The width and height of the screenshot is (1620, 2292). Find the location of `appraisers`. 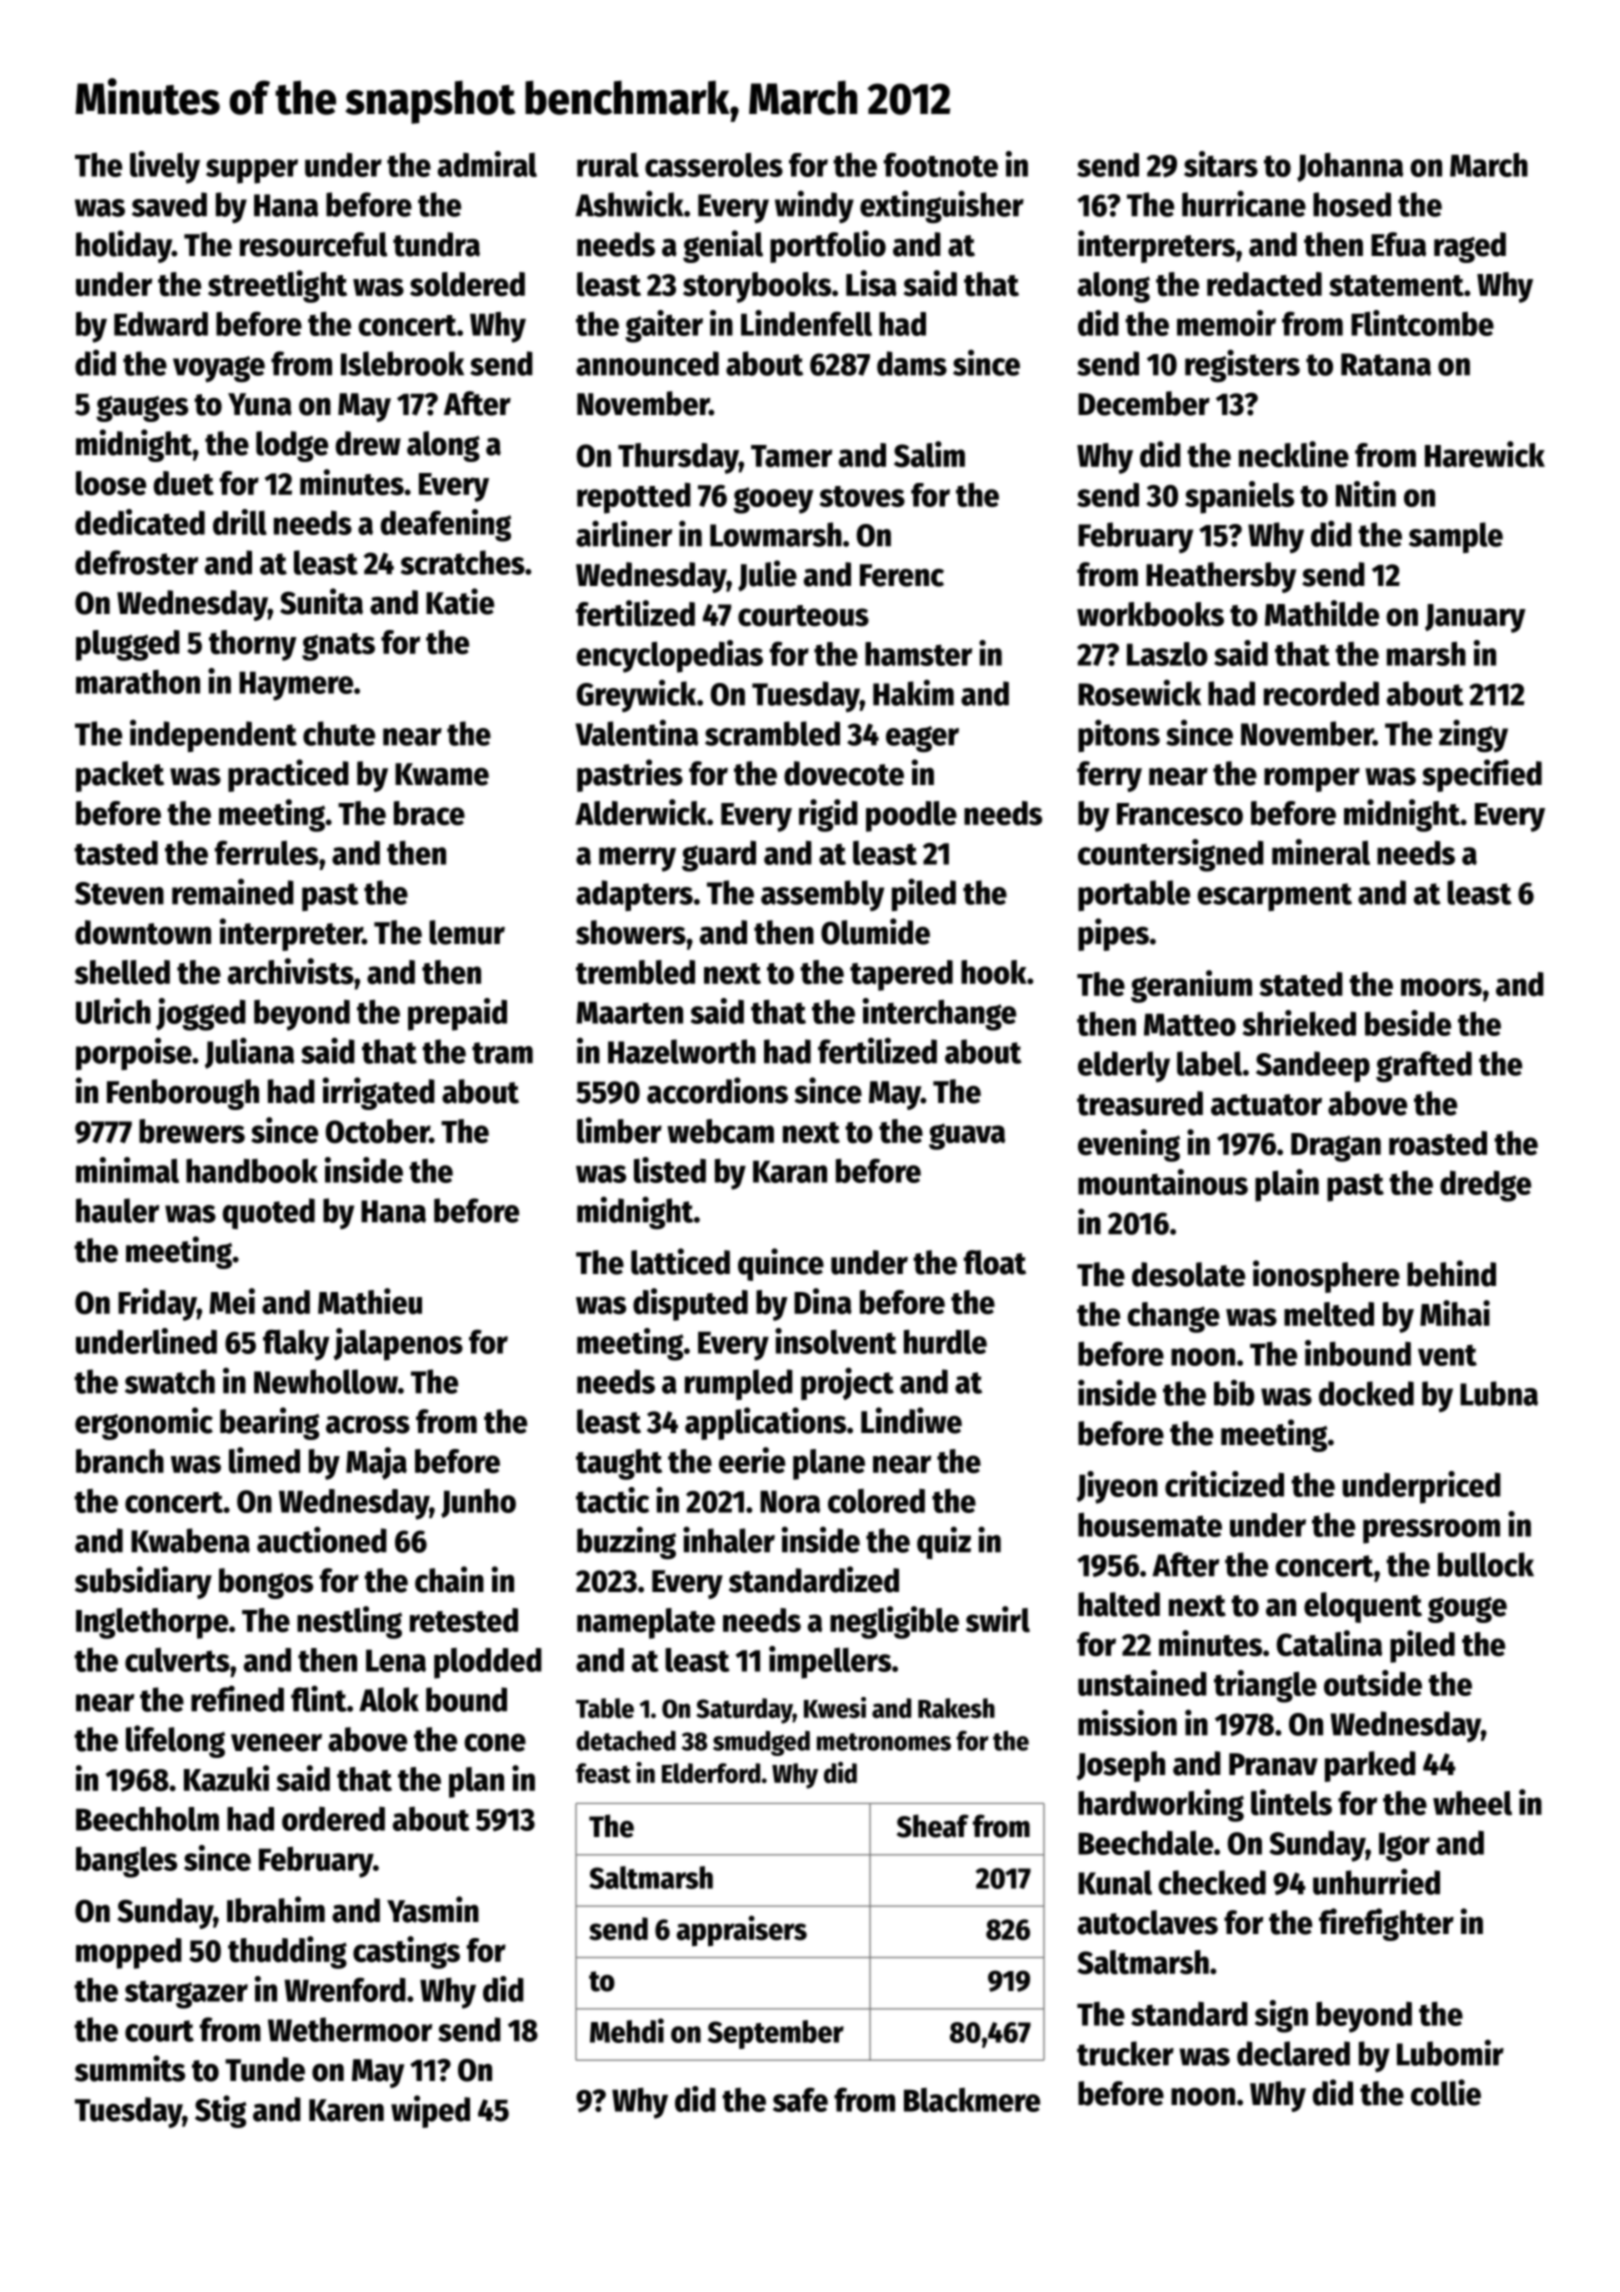

appraisers is located at coordinates (741, 1931).
